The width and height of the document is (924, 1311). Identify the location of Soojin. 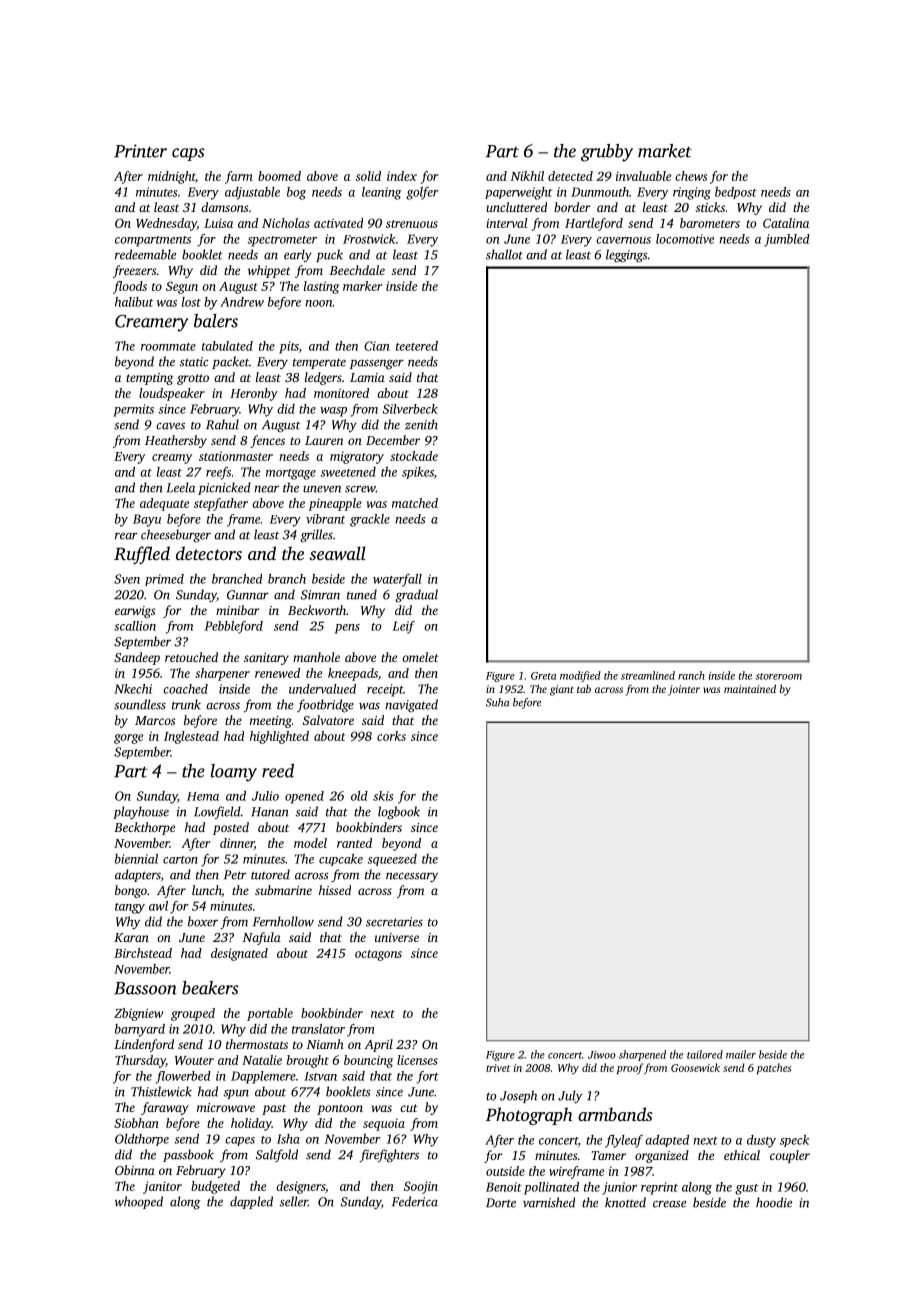
(421, 1187).
